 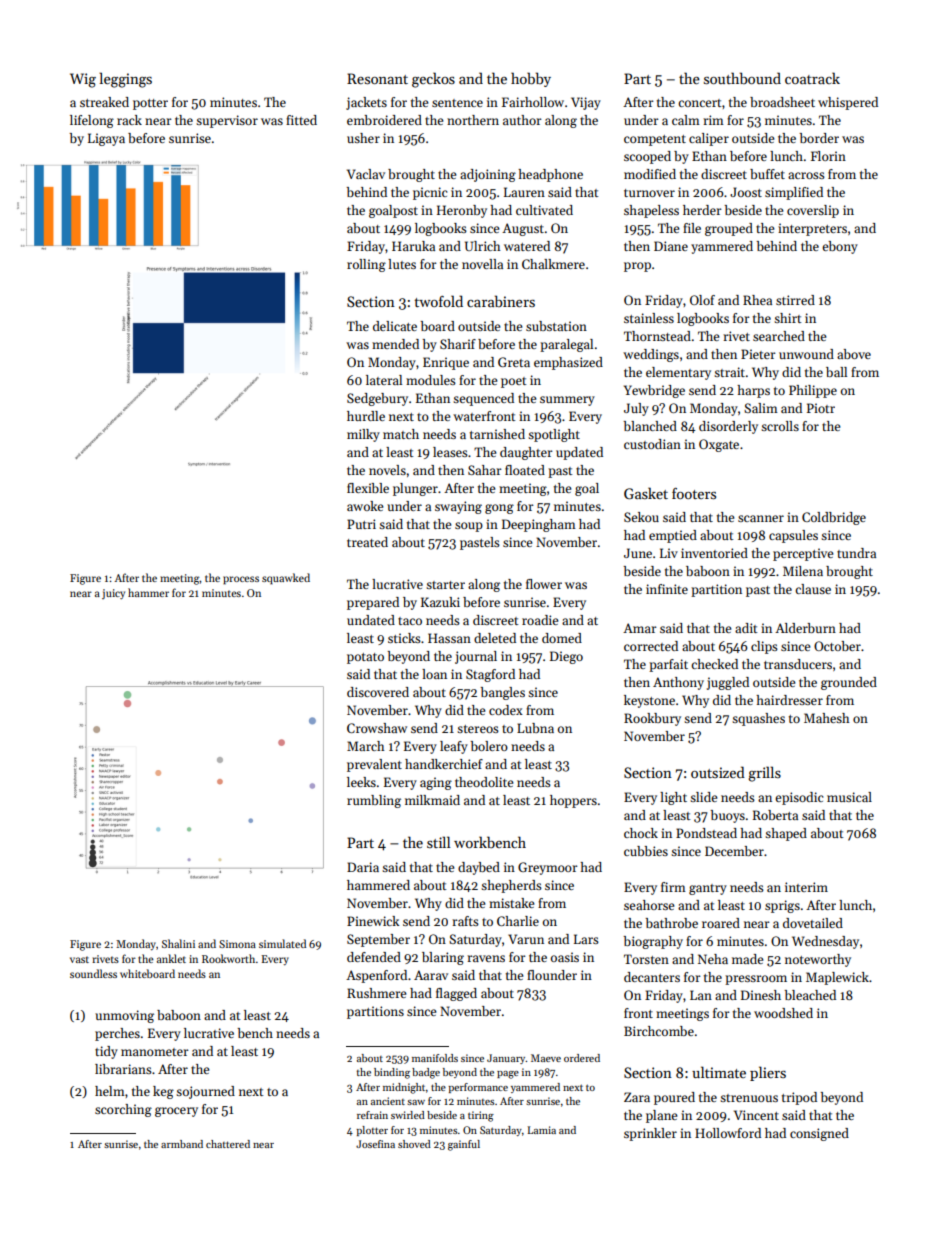 What do you see at coordinates (83, 80) in the screenshot?
I see `Wig` at bounding box center [83, 80].
